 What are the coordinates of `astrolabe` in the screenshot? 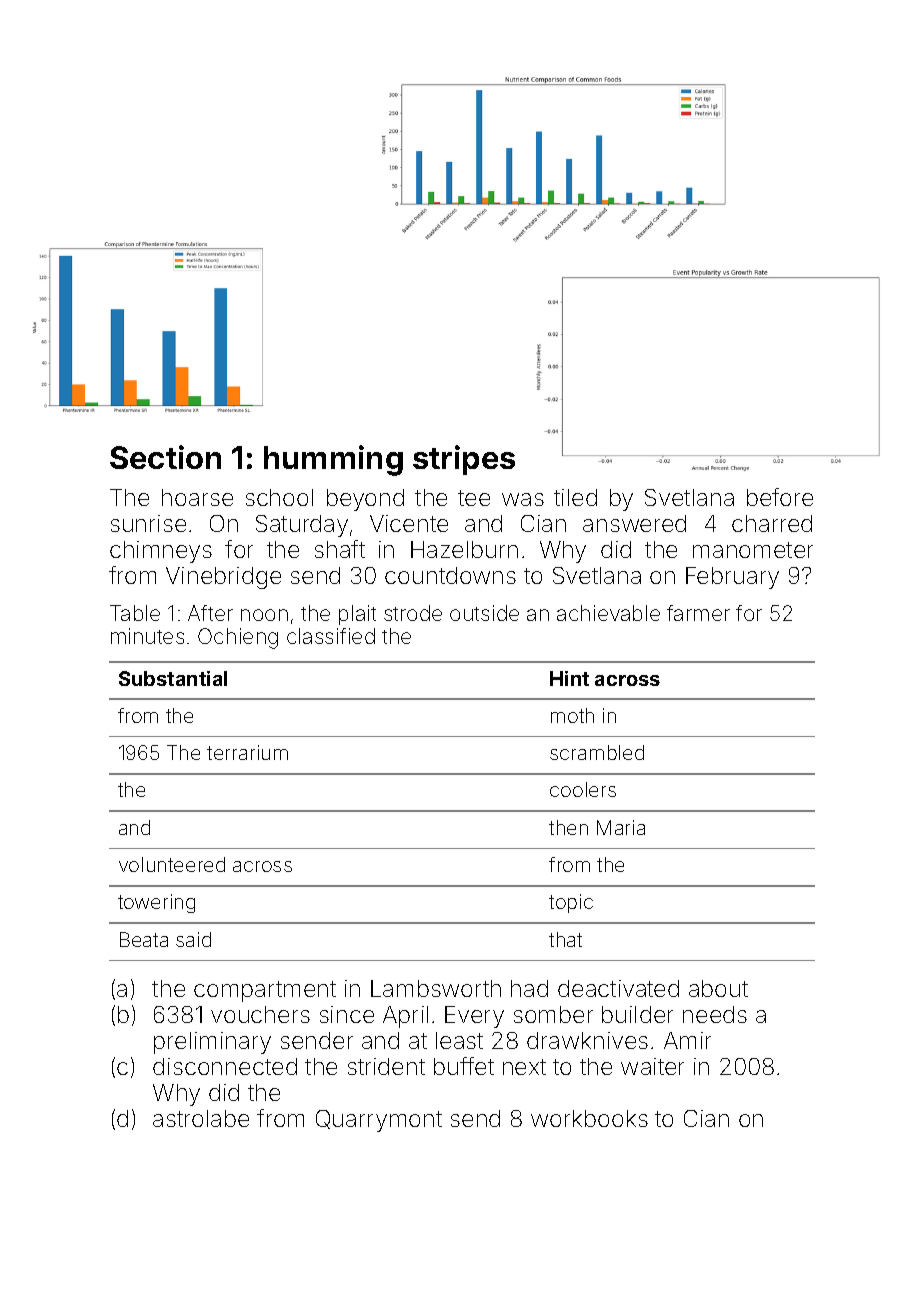 It's located at (201, 1118).
